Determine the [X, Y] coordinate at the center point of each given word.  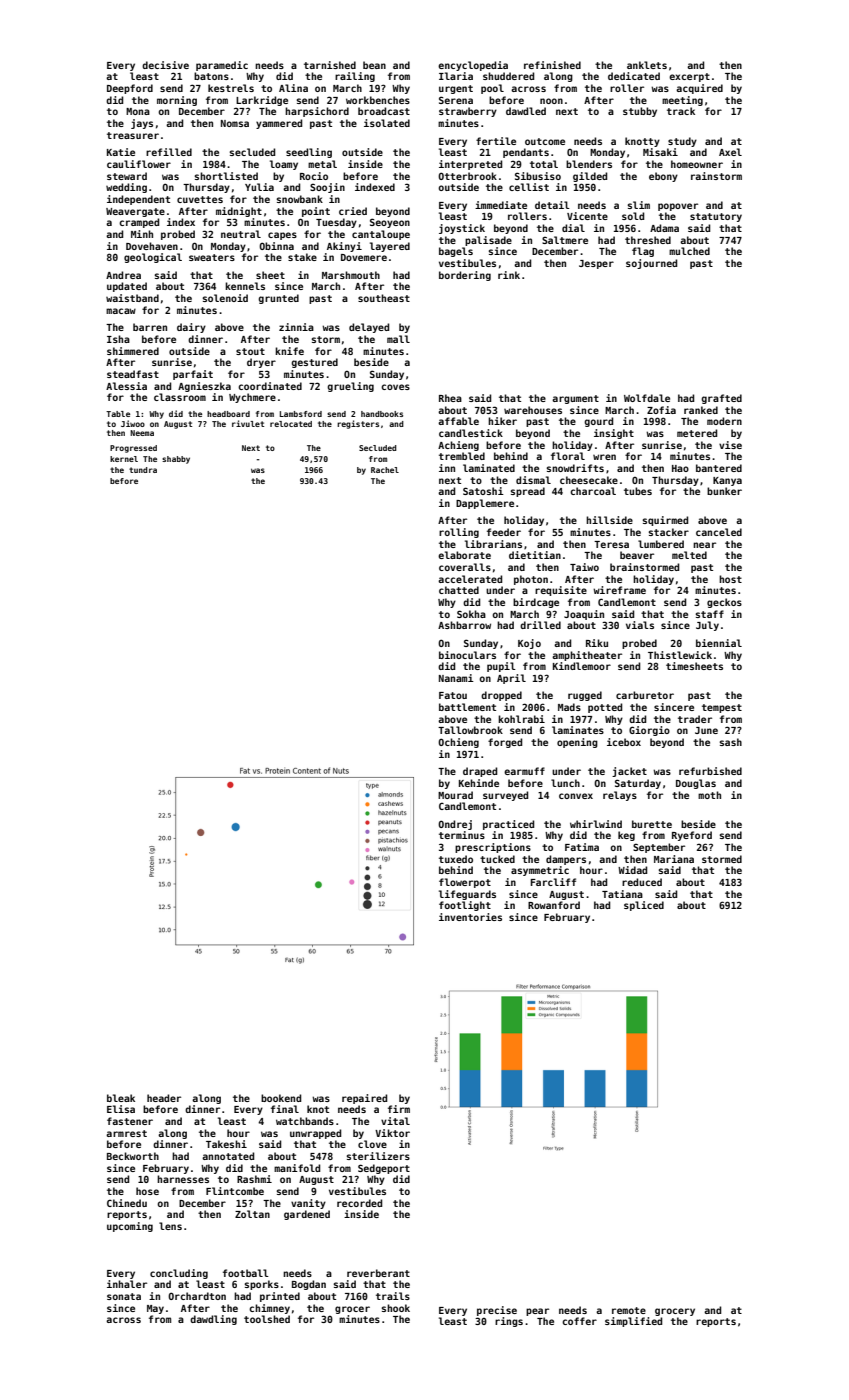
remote [629, 1310]
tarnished [330, 65]
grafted [721, 399]
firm [399, 1109]
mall [398, 339]
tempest [722, 708]
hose [147, 1191]
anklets [647, 65]
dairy [191, 328]
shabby [176, 460]
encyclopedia [473, 66]
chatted [459, 590]
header [164, 1098]
